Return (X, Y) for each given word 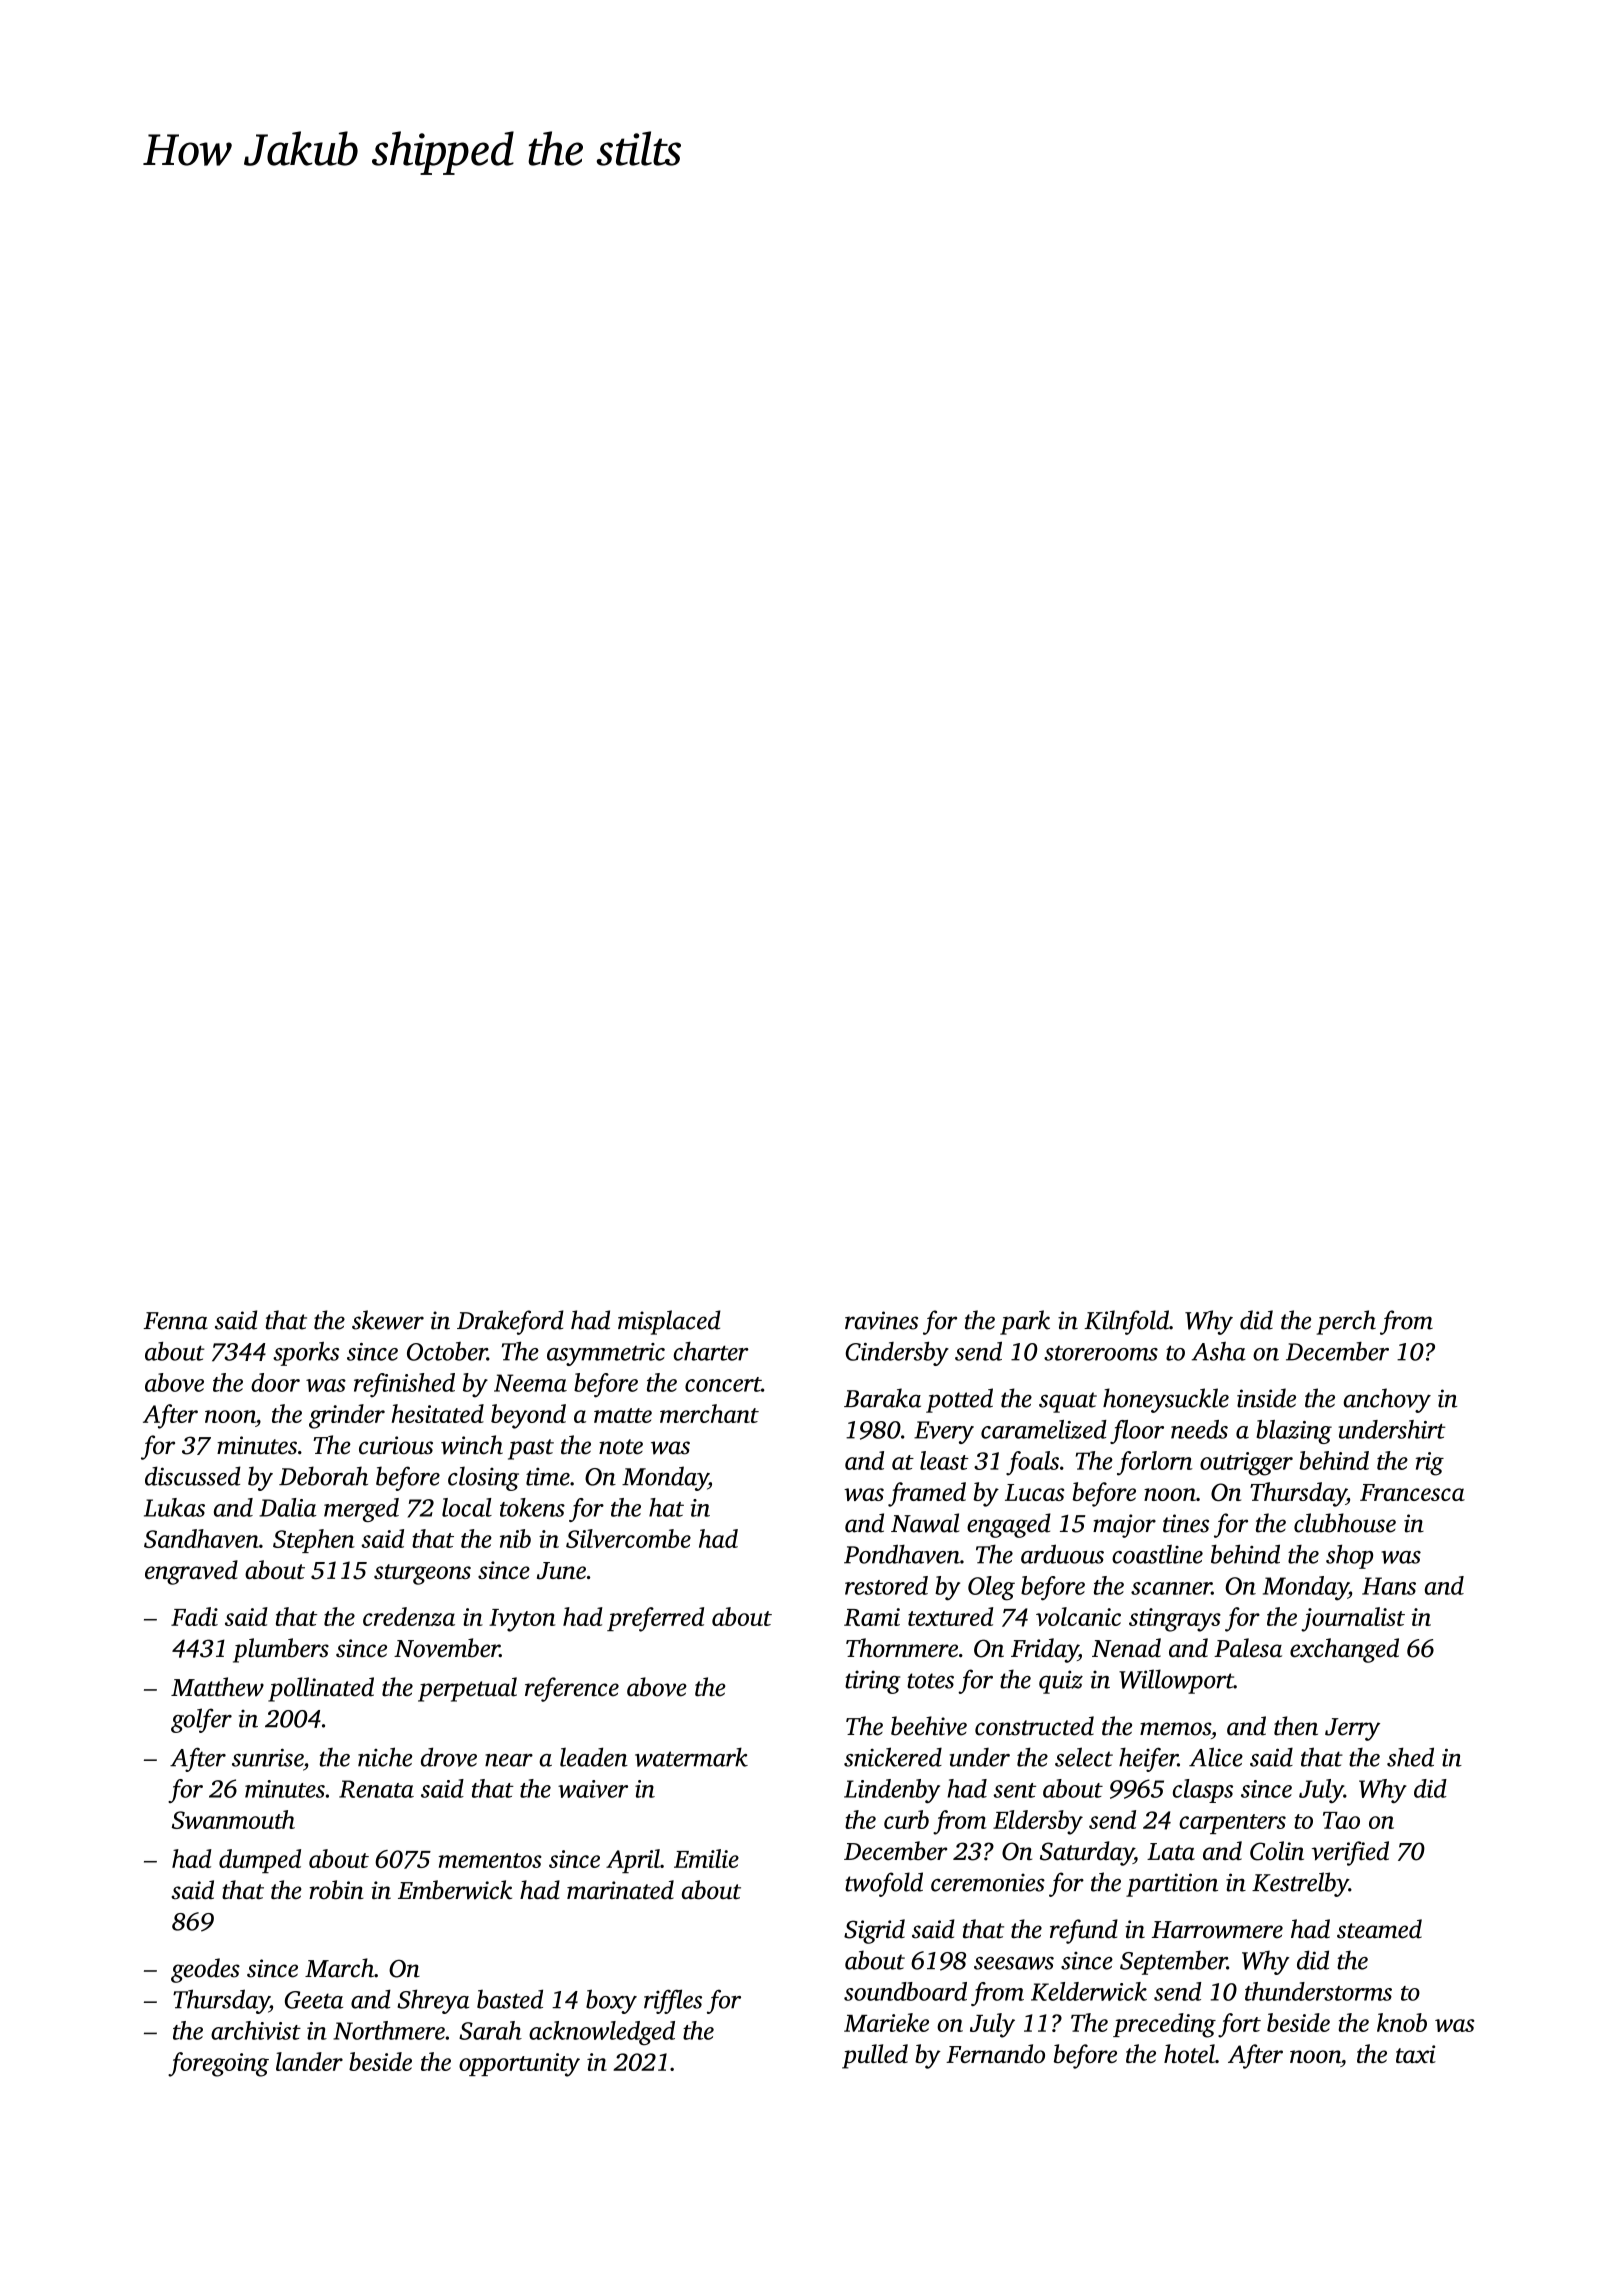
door (275, 1382)
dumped (260, 1861)
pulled (875, 2056)
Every (944, 1432)
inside (1266, 1398)
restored (886, 1585)
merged (361, 1510)
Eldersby (1038, 1822)
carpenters (1232, 1824)
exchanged (1344, 1650)
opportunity (519, 2065)
